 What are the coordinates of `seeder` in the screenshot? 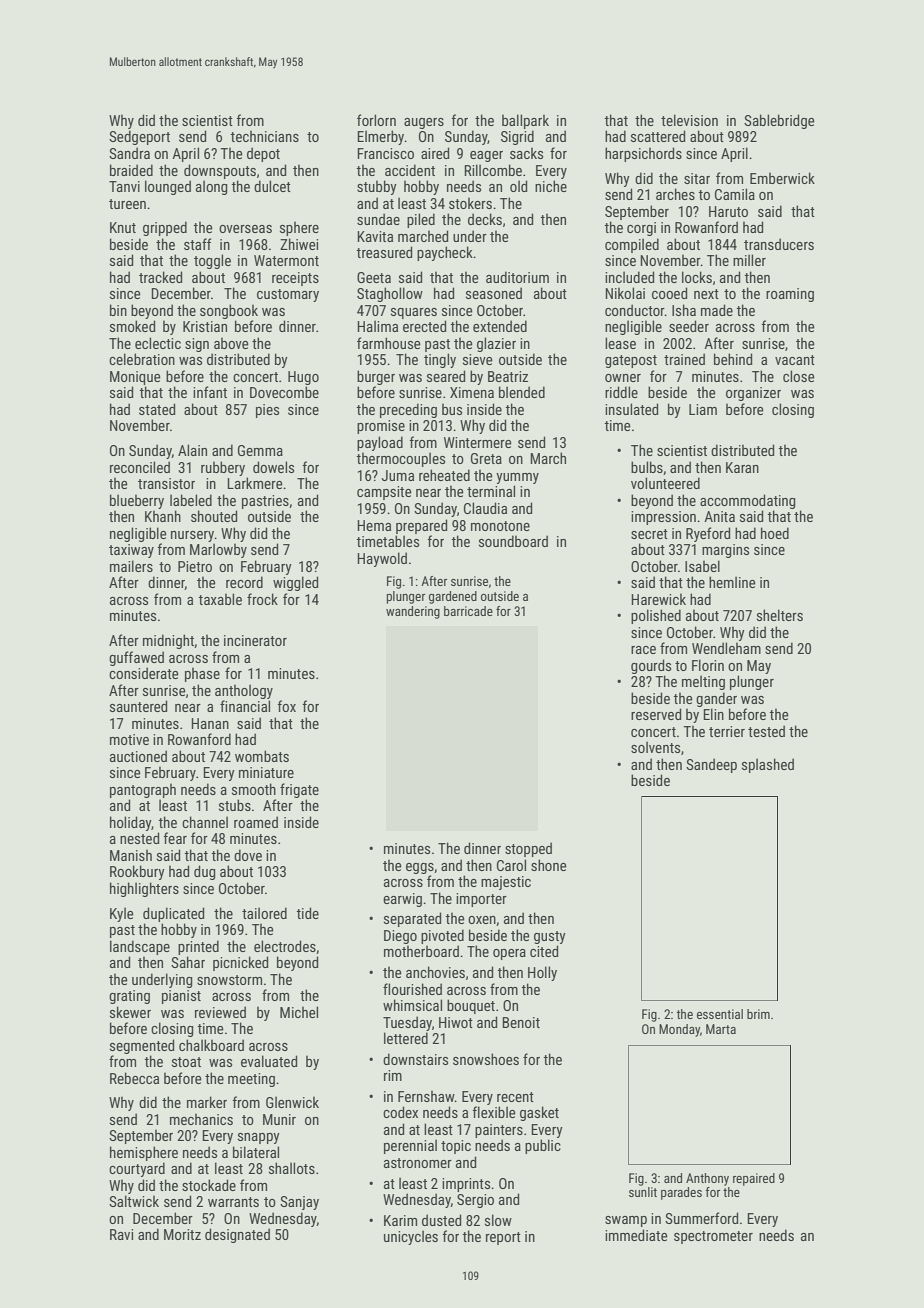 It's located at (689, 326).
